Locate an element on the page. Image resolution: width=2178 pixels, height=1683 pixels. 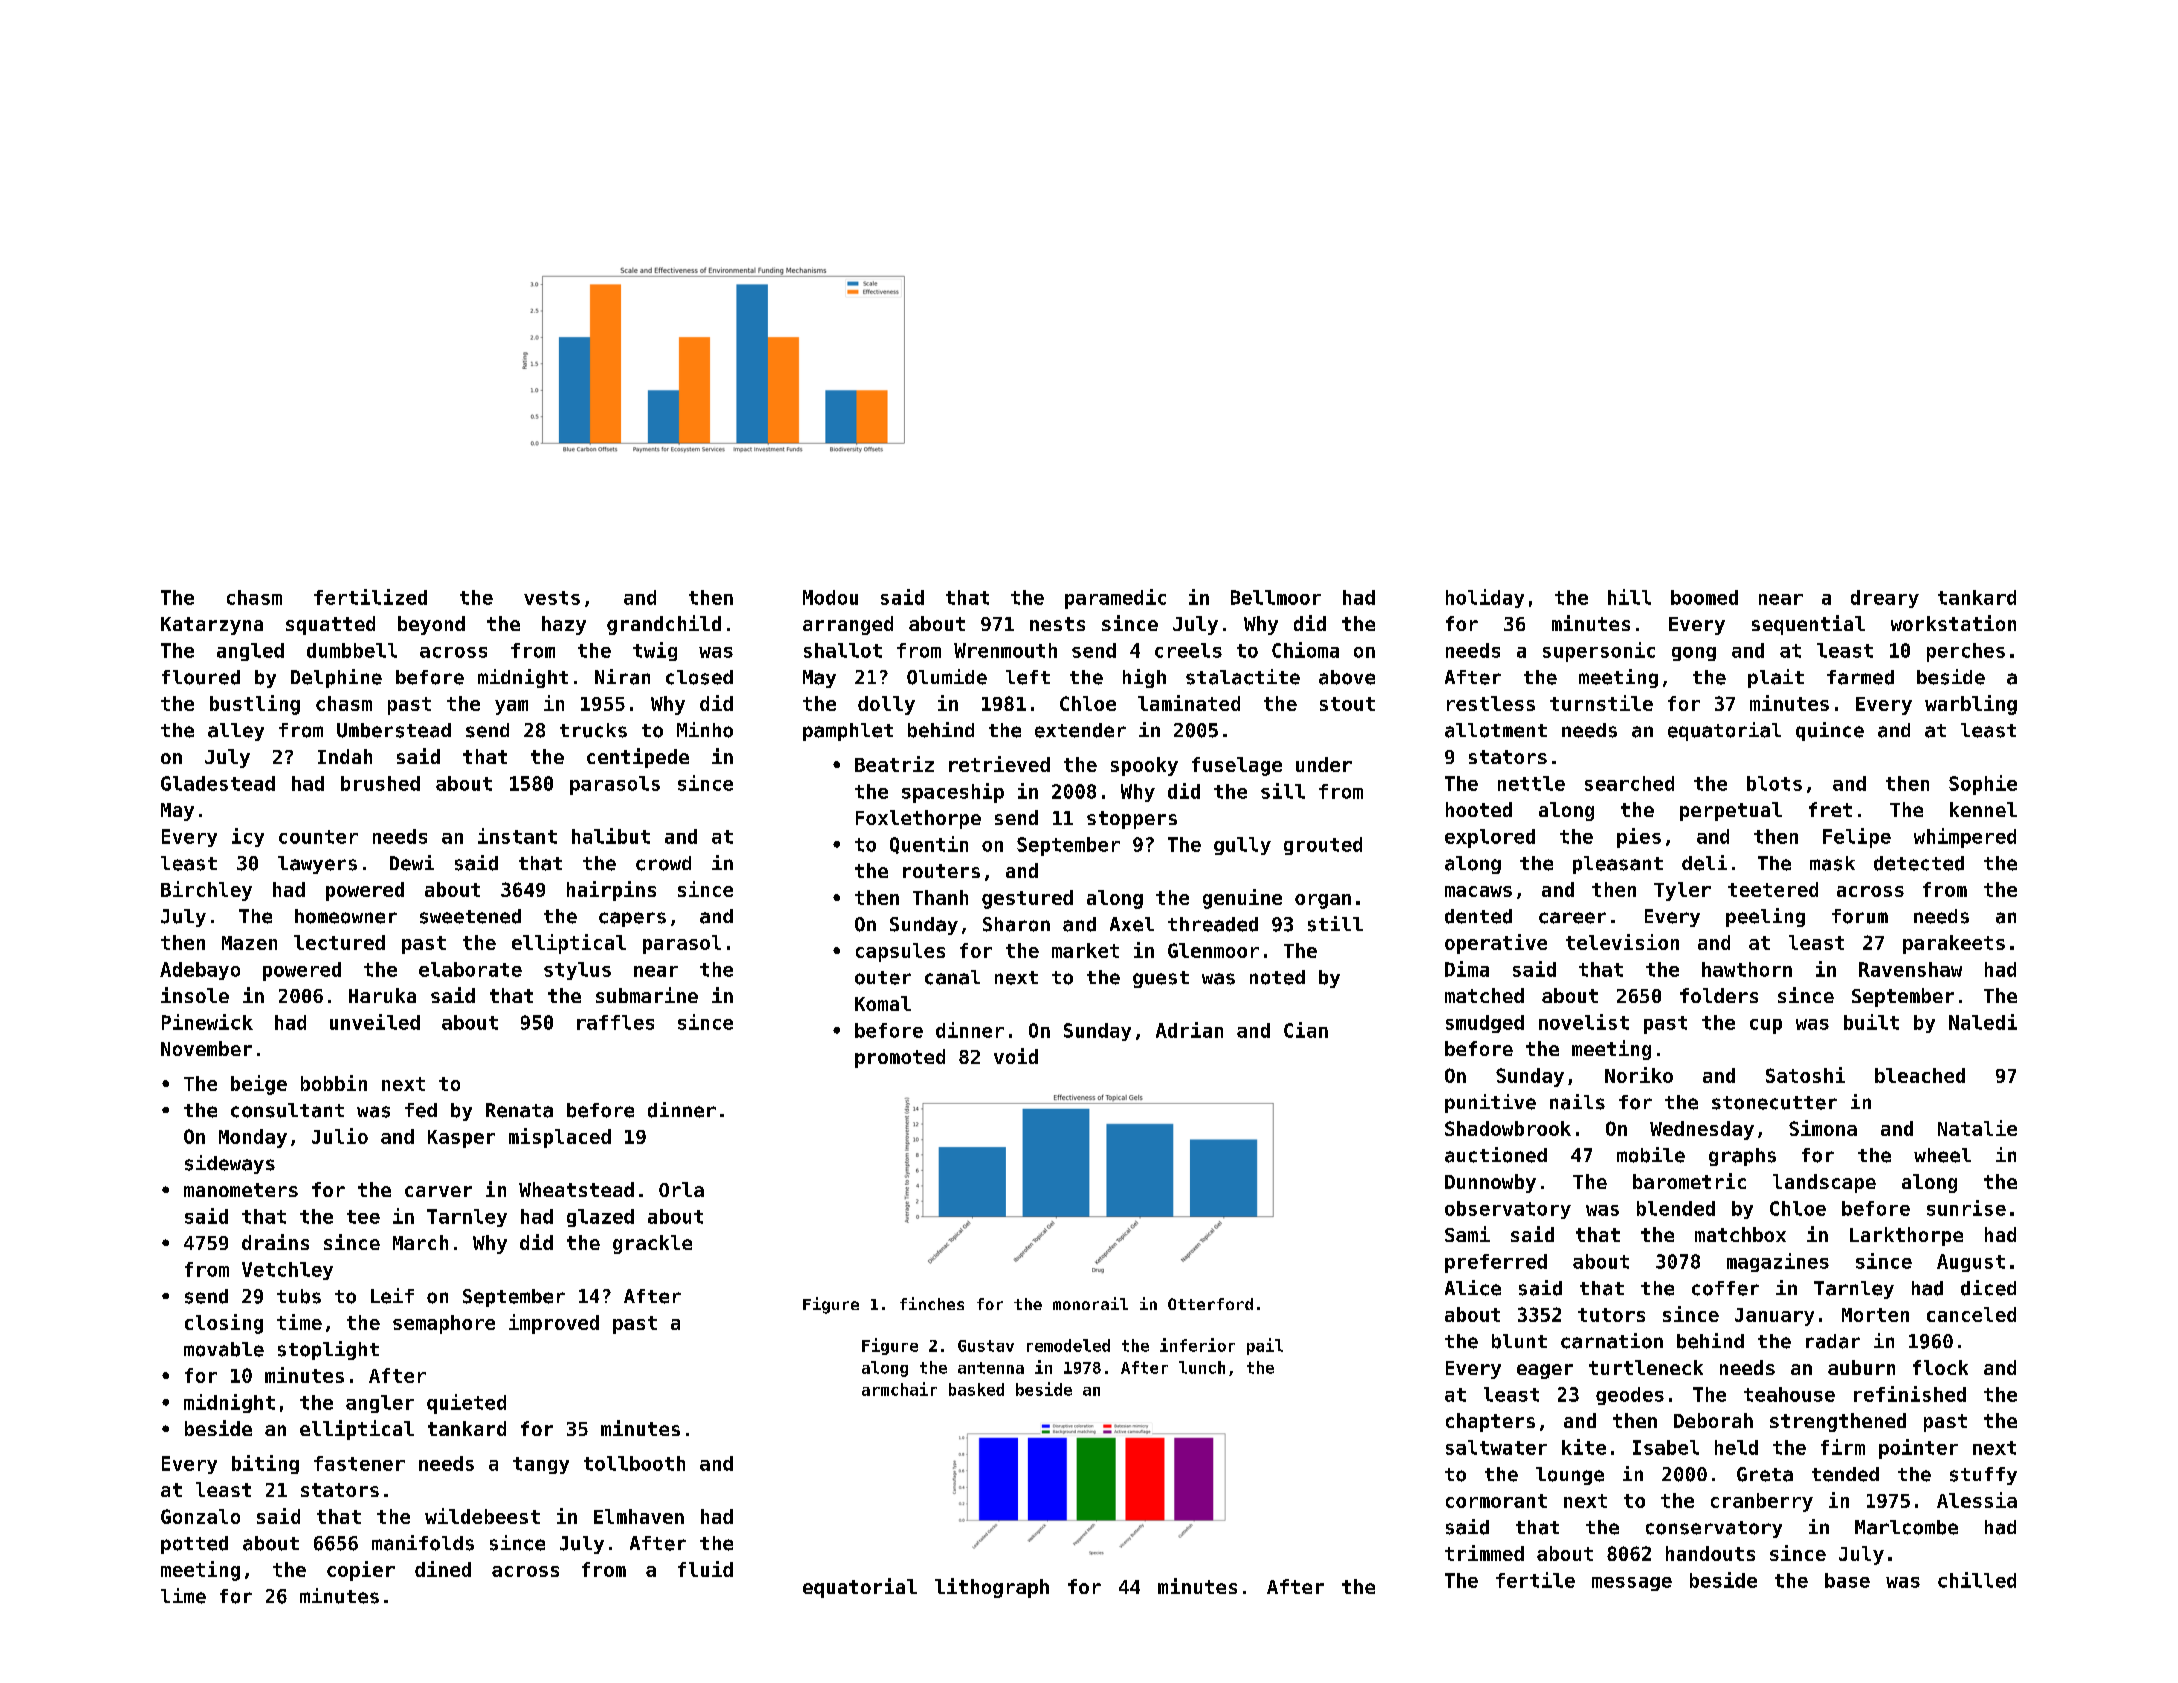
closed is located at coordinates (699, 677).
